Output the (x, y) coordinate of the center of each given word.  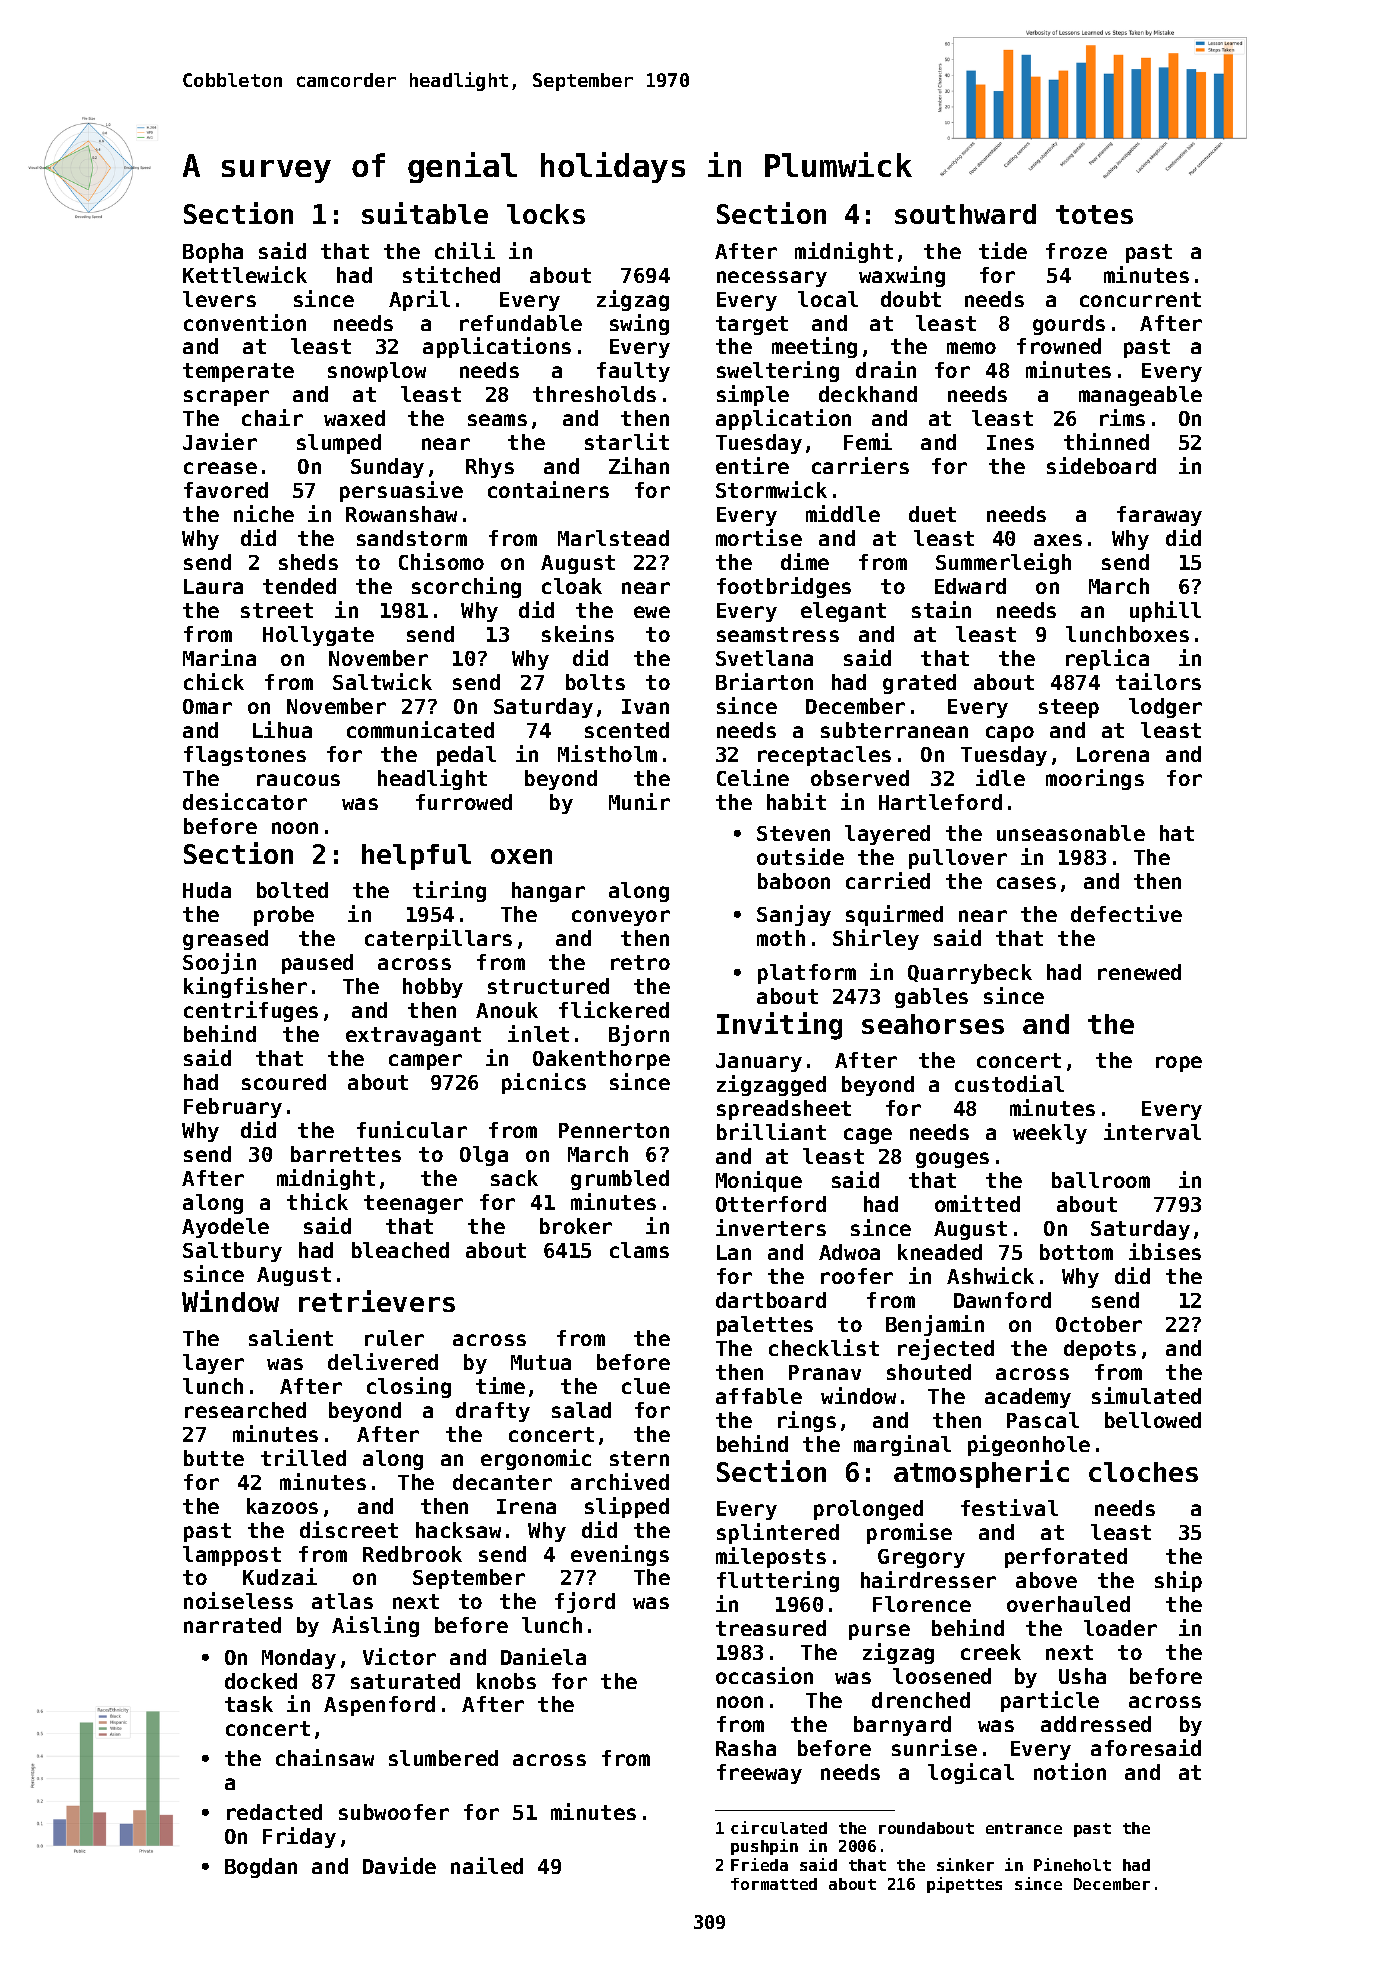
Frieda (759, 1864)
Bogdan (261, 1868)
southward (965, 214)
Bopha (213, 253)
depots (1100, 1350)
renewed (1139, 972)
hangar (548, 892)
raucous (298, 780)
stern (639, 1458)
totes (1094, 214)
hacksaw (458, 1530)
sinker (965, 1864)
